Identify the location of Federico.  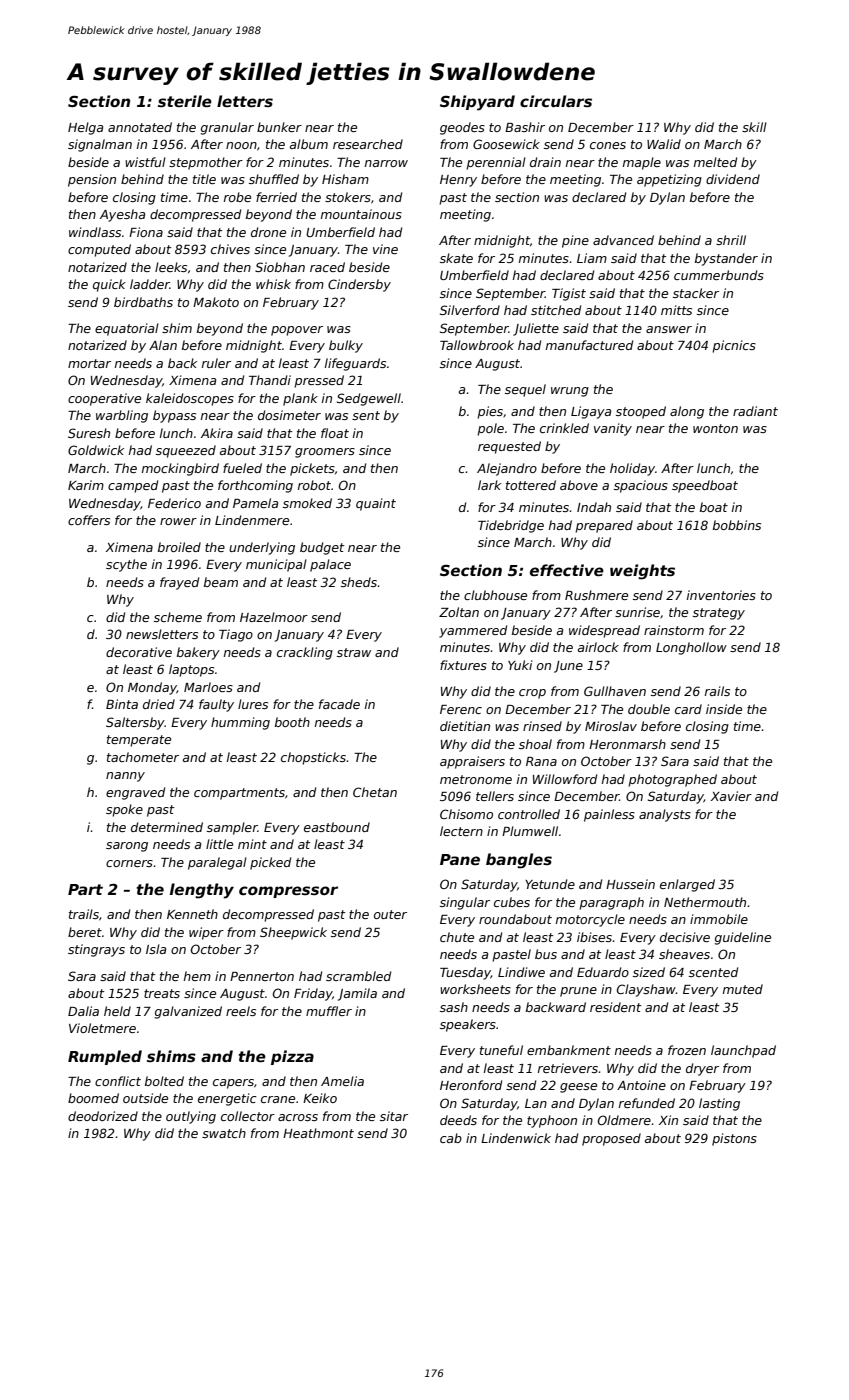
(174, 503).
